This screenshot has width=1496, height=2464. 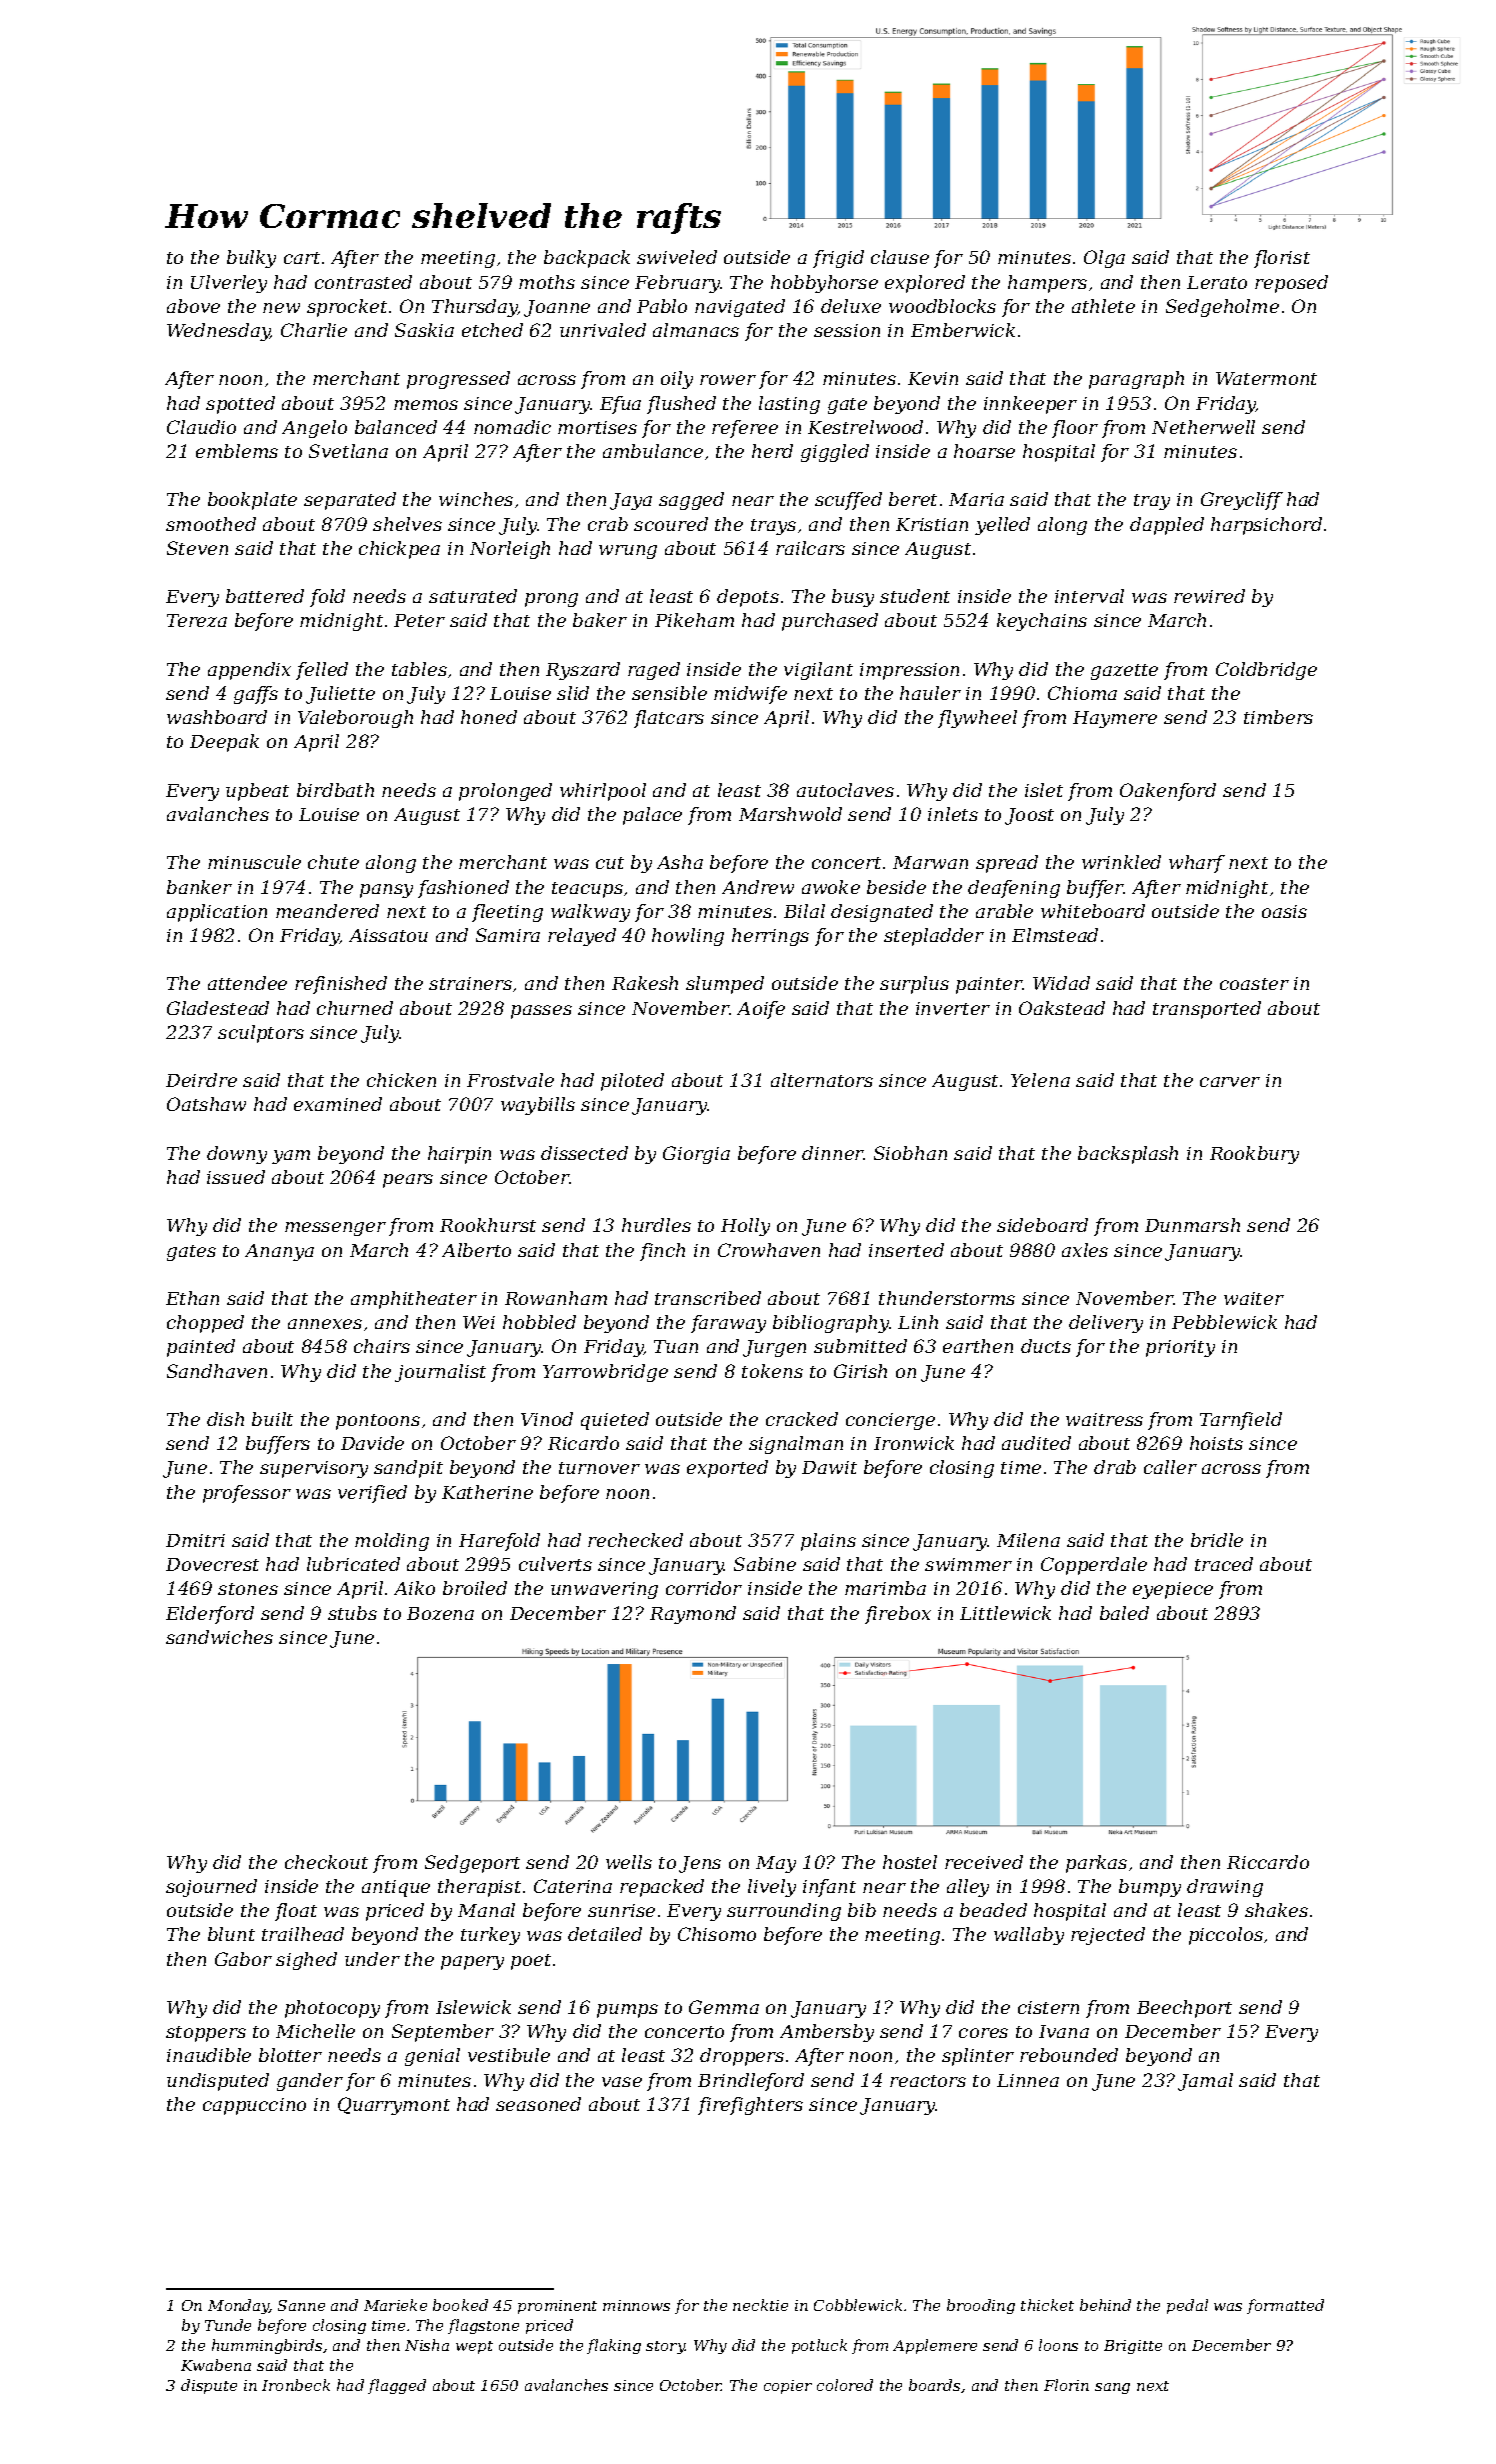 I want to click on Ironbeck, so click(x=296, y=2385).
